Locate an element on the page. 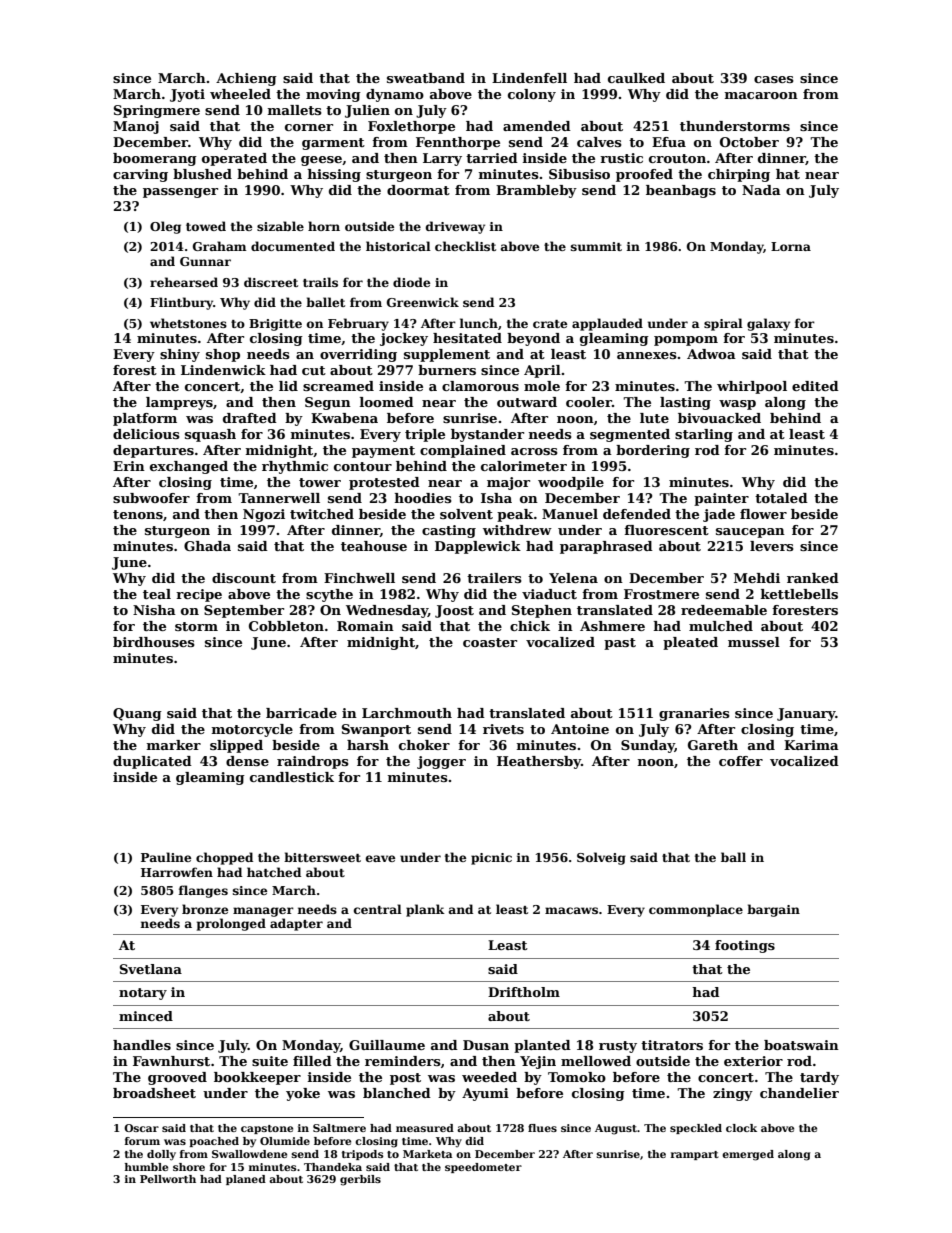  humble is located at coordinates (146, 1167).
